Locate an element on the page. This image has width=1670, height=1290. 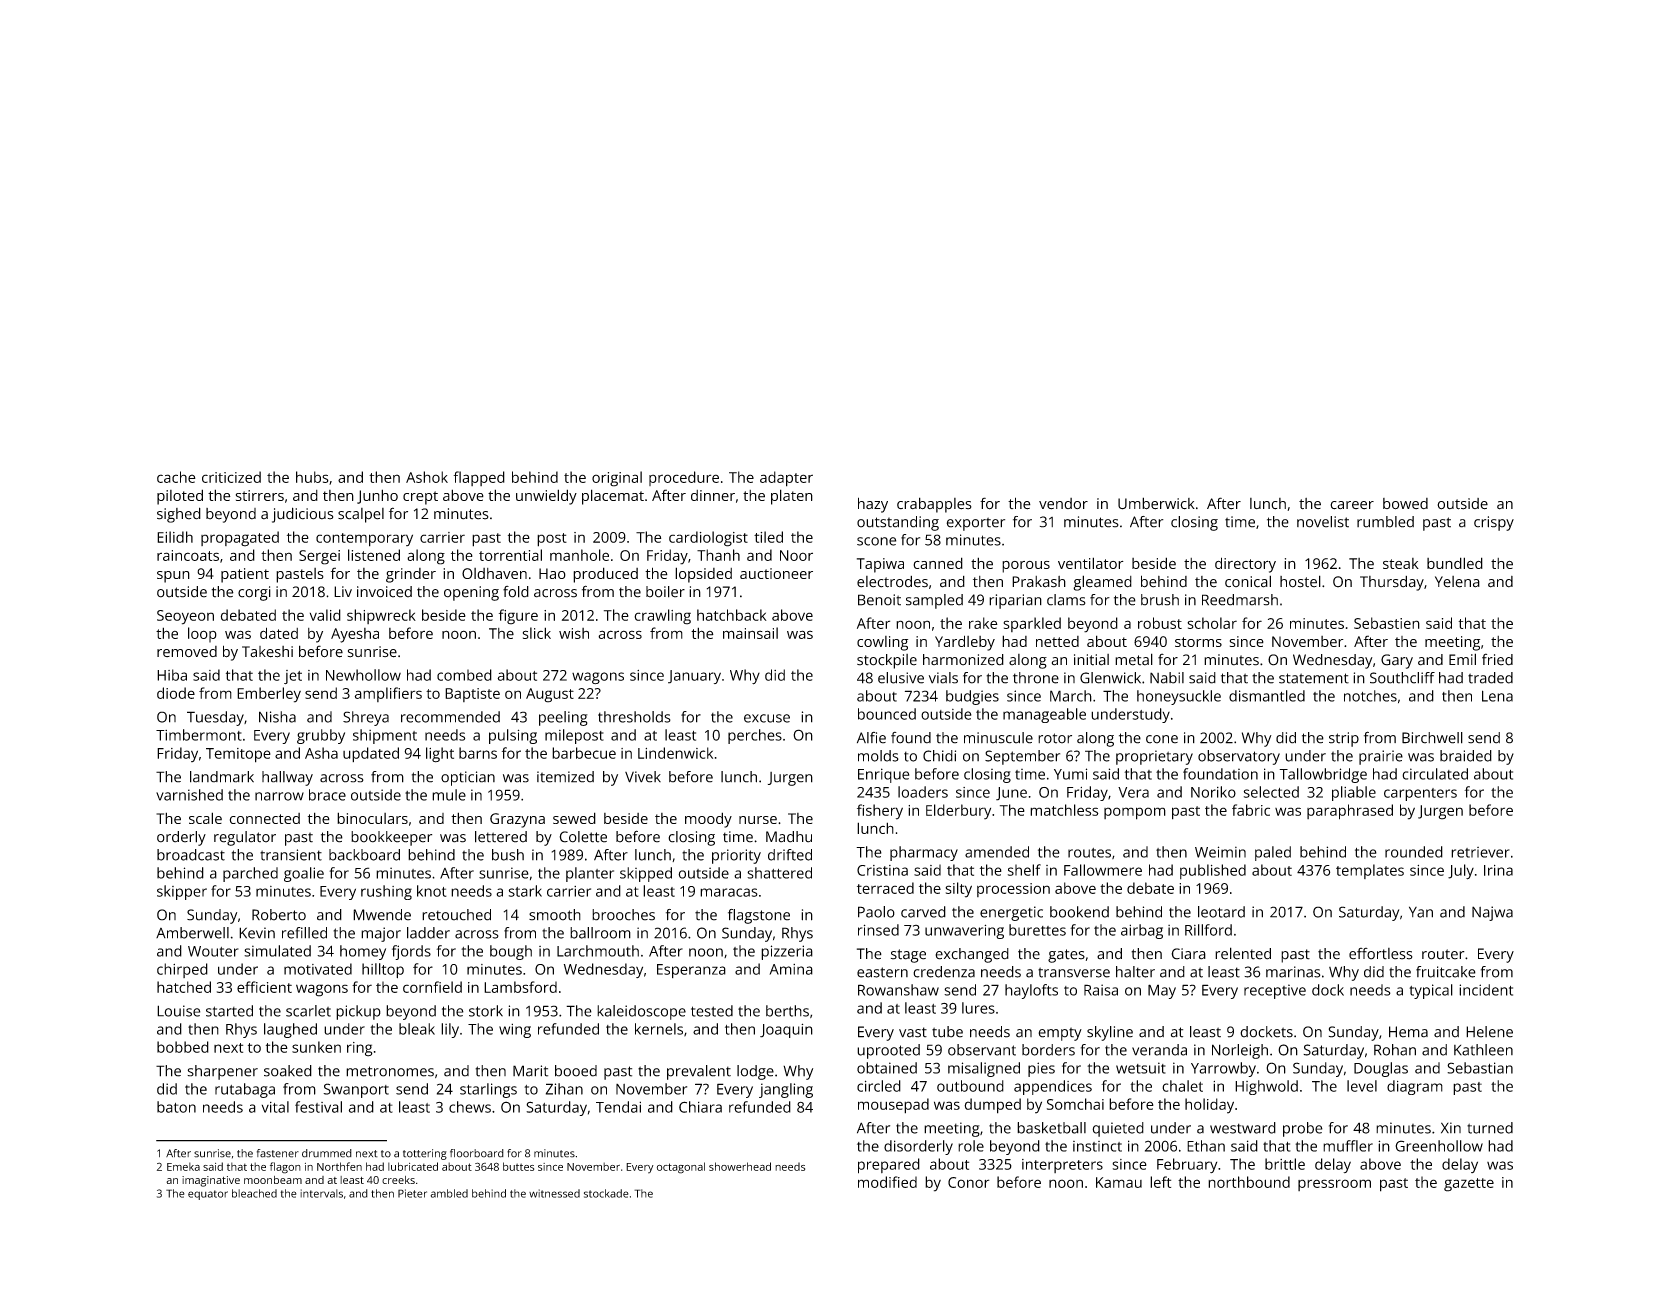
fabric is located at coordinates (1251, 810).
